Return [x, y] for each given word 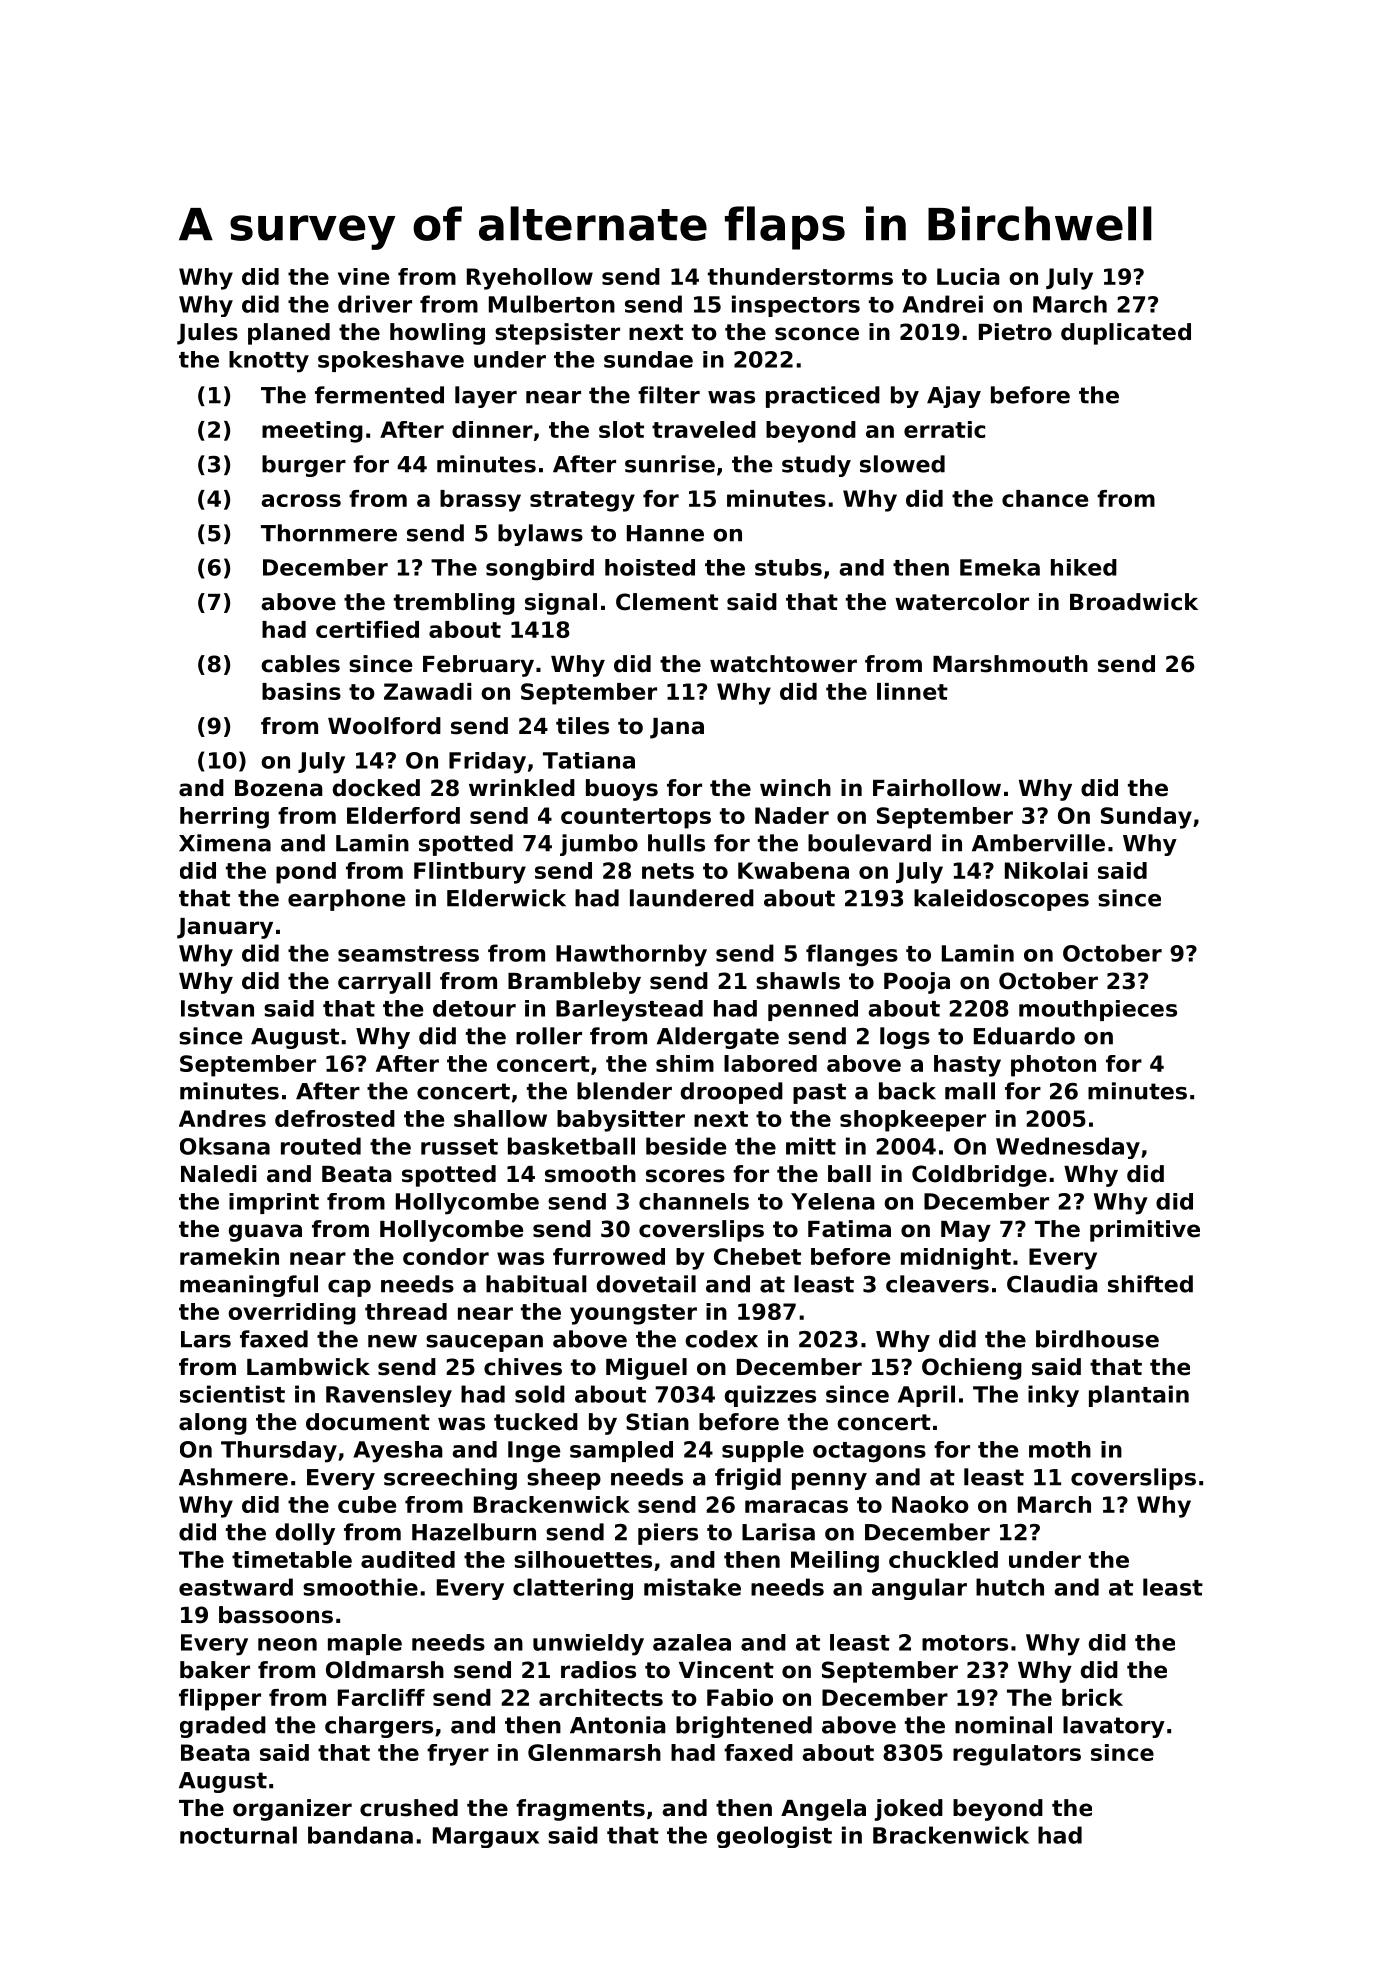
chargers [379, 1727]
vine [363, 276]
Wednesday [1068, 1148]
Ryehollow [530, 279]
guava [265, 1233]
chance [1045, 498]
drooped [732, 1093]
